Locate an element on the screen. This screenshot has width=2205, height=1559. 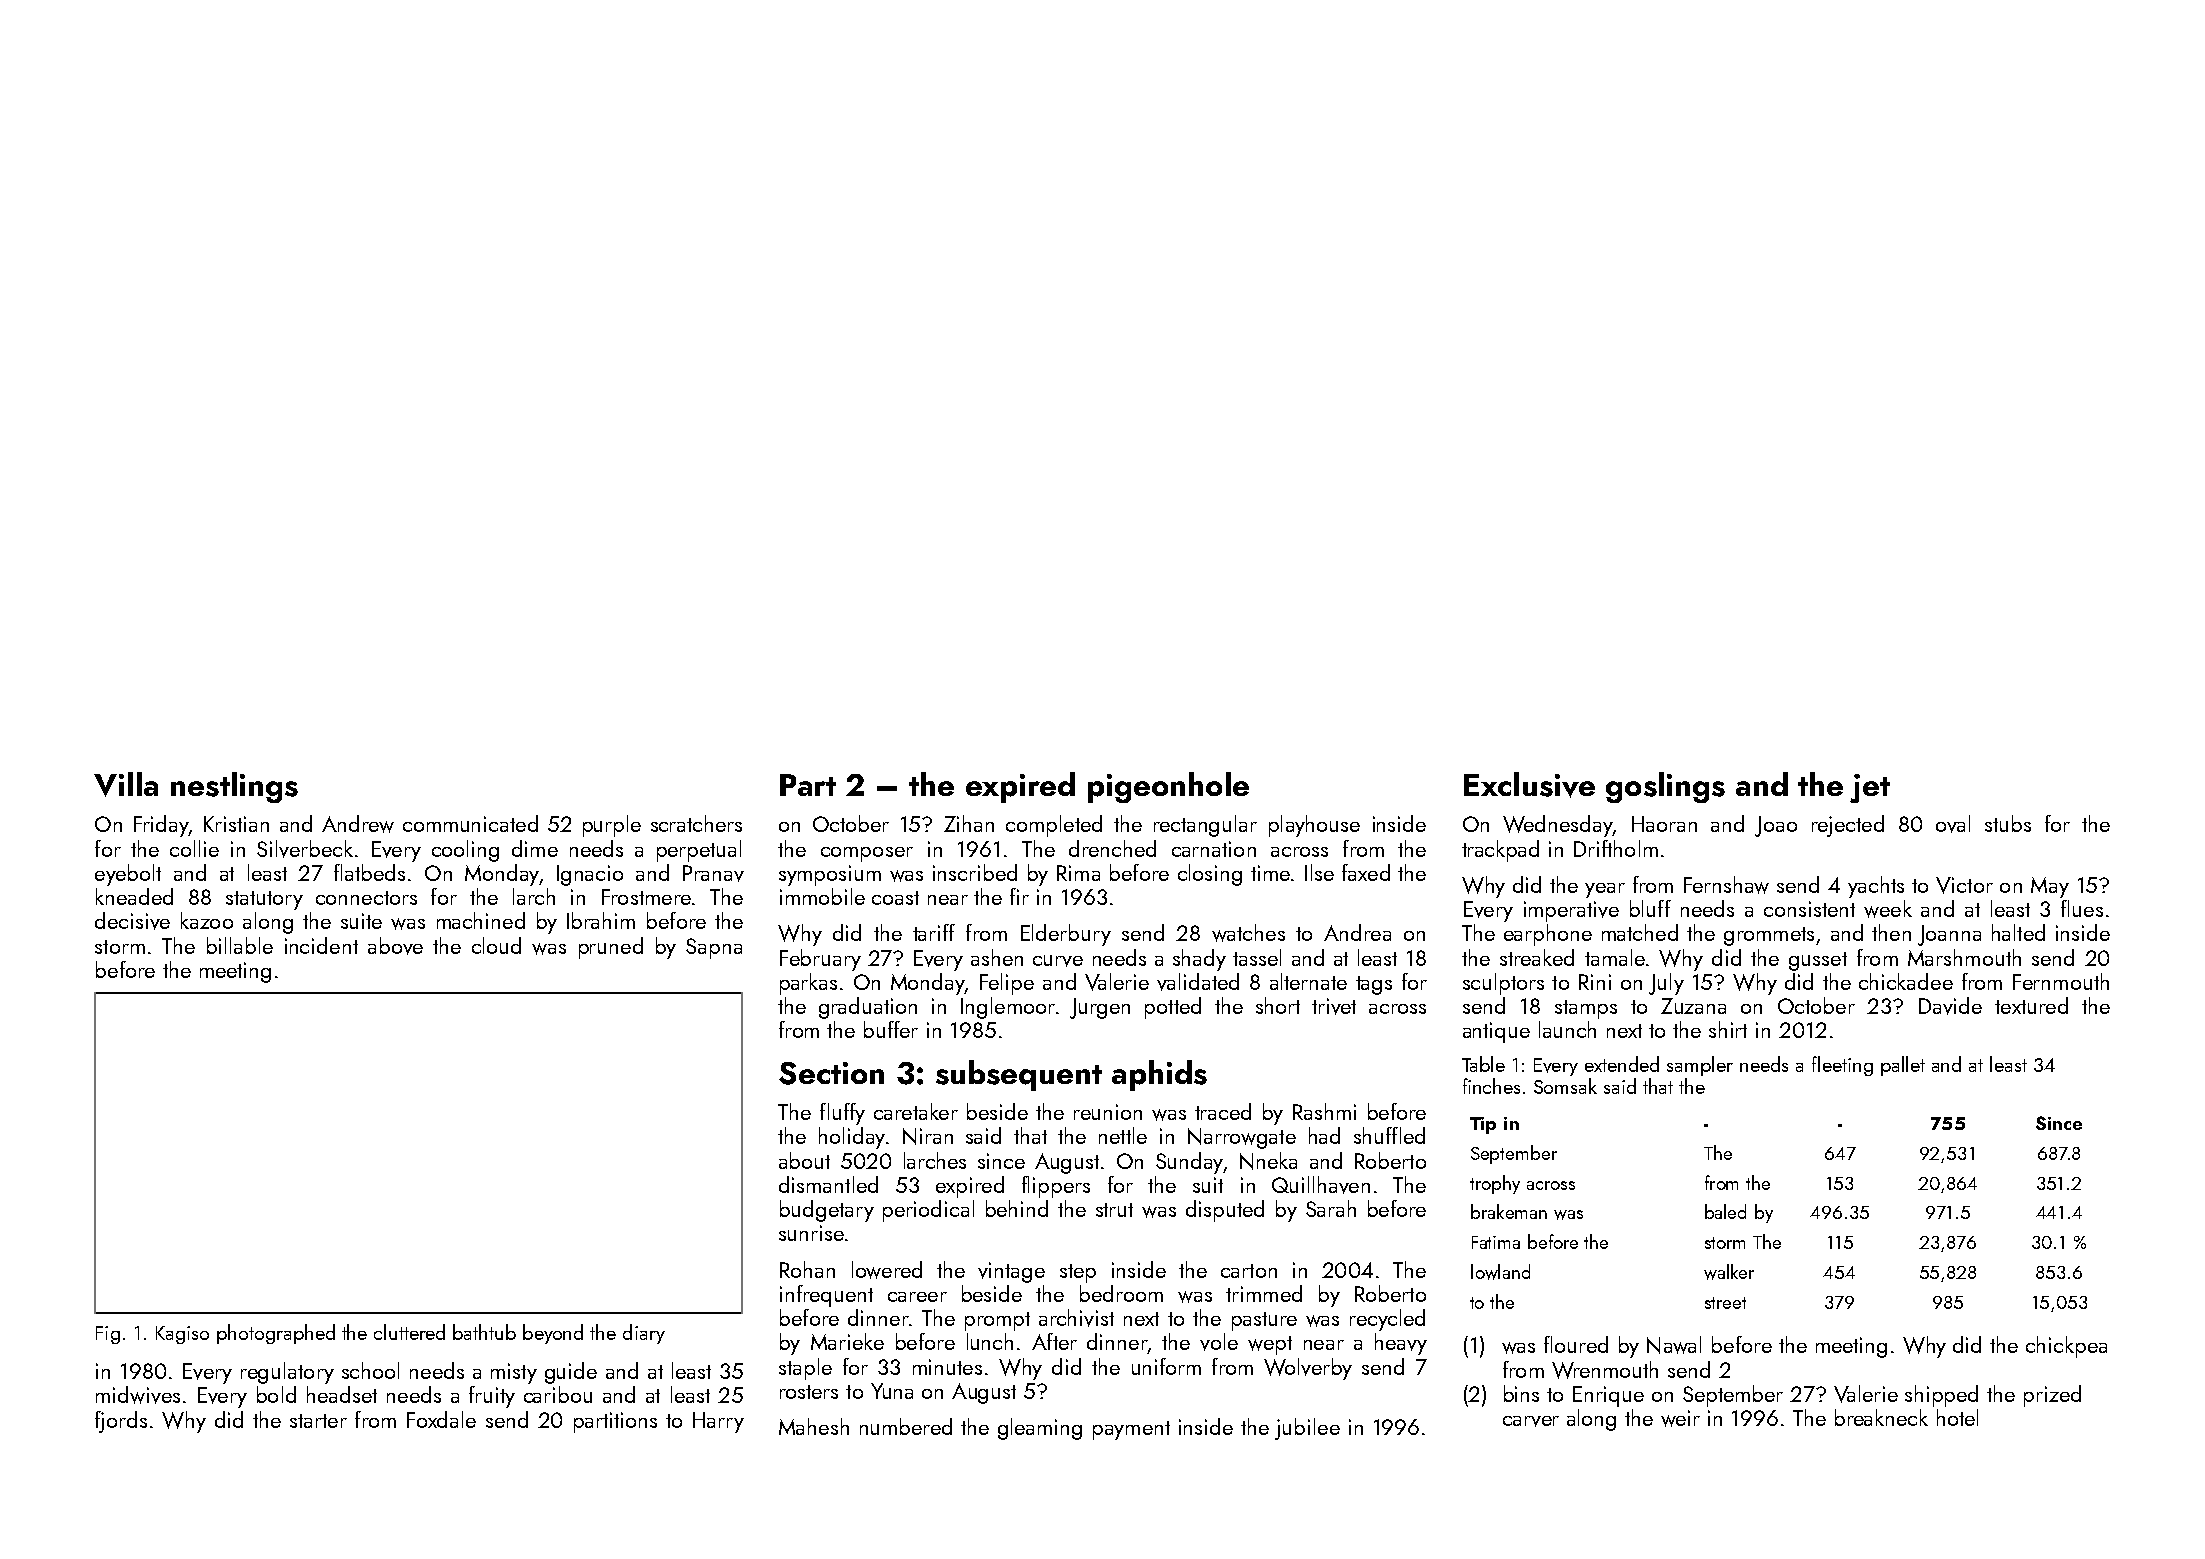
budgetary is located at coordinates (827, 1211).
